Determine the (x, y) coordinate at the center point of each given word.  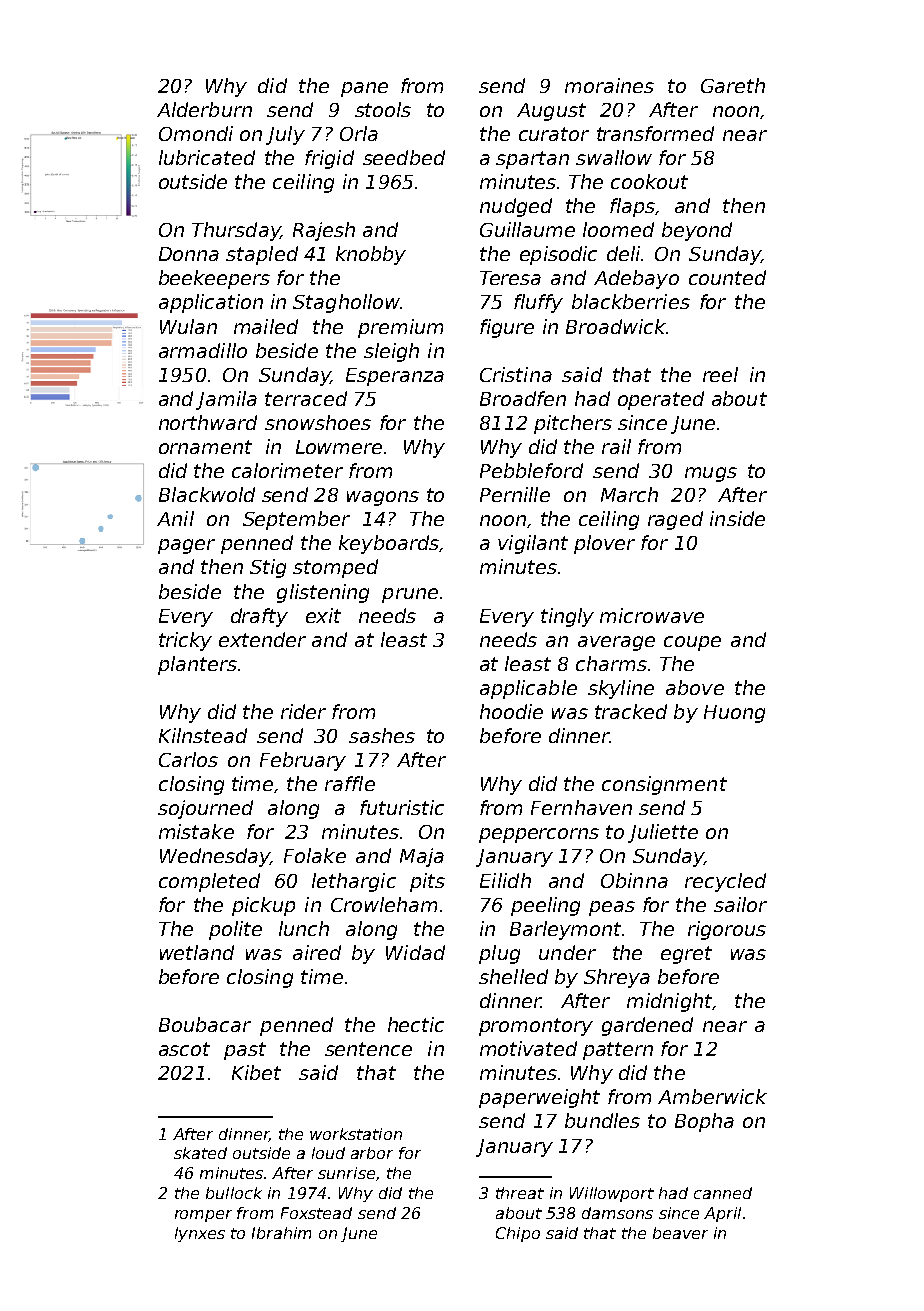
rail (616, 446)
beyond (697, 231)
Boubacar (205, 1024)
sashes (382, 735)
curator (554, 134)
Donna (189, 254)
